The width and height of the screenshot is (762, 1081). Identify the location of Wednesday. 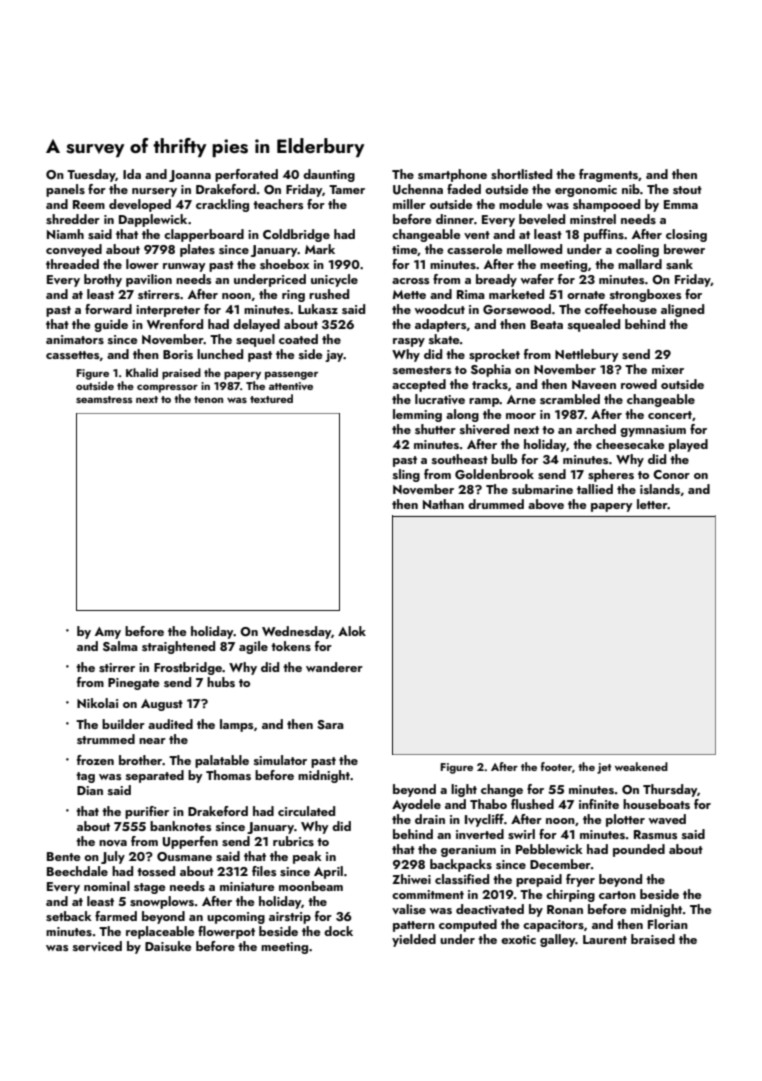
(296, 632).
